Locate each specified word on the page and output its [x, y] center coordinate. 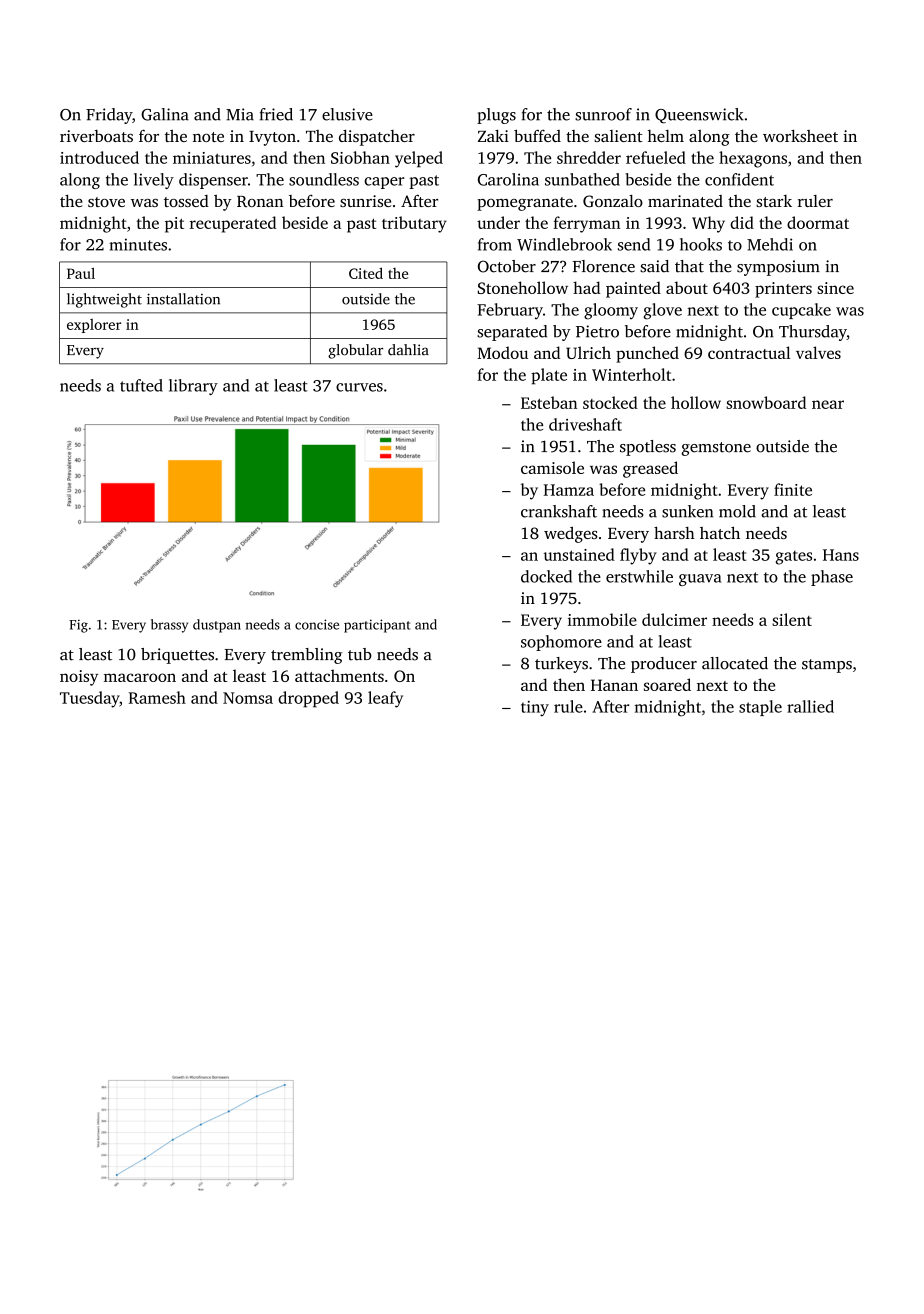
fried [276, 114]
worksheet [800, 135]
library [193, 387]
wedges [571, 534]
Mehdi [770, 244]
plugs [496, 116]
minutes [138, 244]
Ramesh [157, 697]
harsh [674, 532]
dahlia [408, 350]
